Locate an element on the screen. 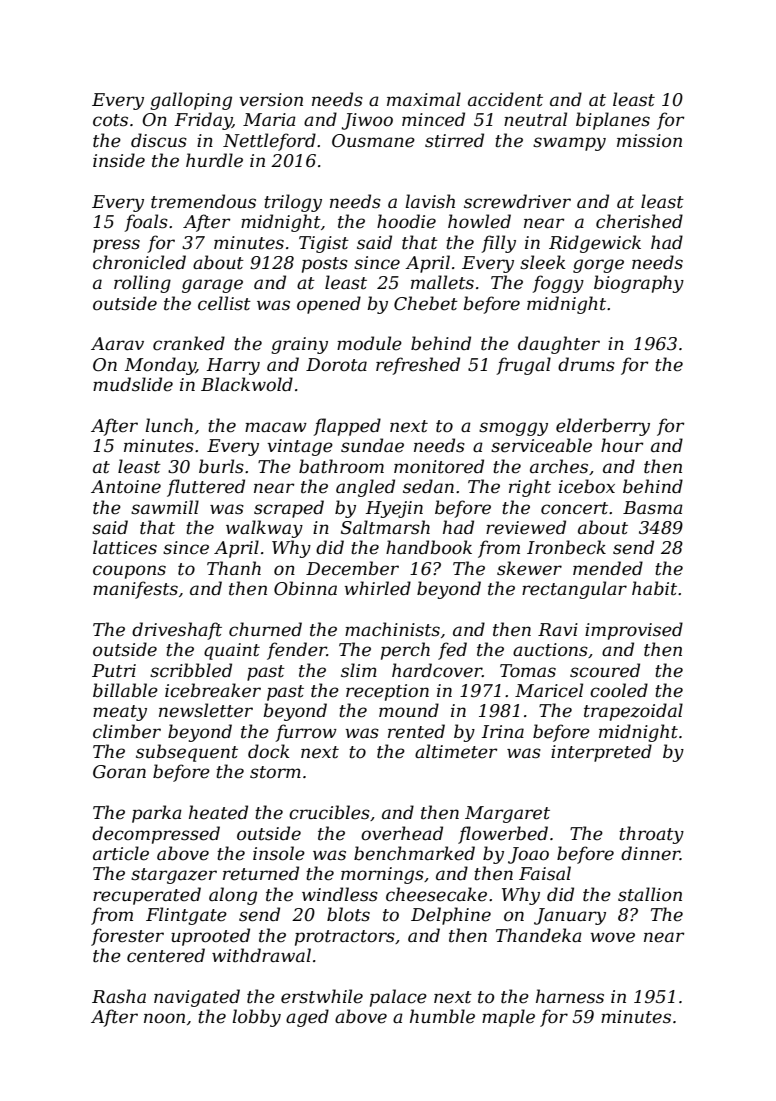 The image size is (776, 1101). Thandeka is located at coordinates (539, 935).
